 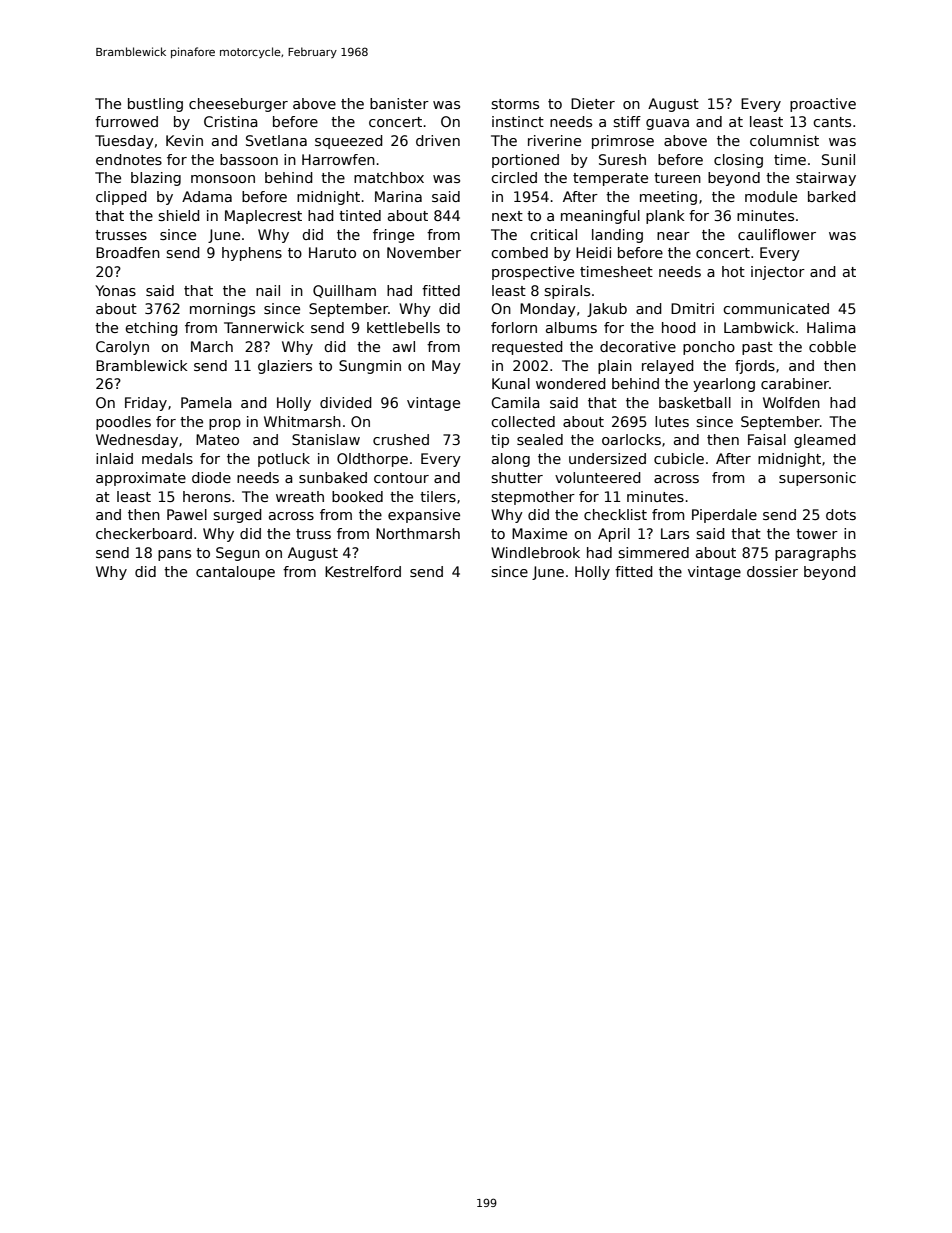 What do you see at coordinates (252, 254) in the screenshot?
I see `hyphens` at bounding box center [252, 254].
